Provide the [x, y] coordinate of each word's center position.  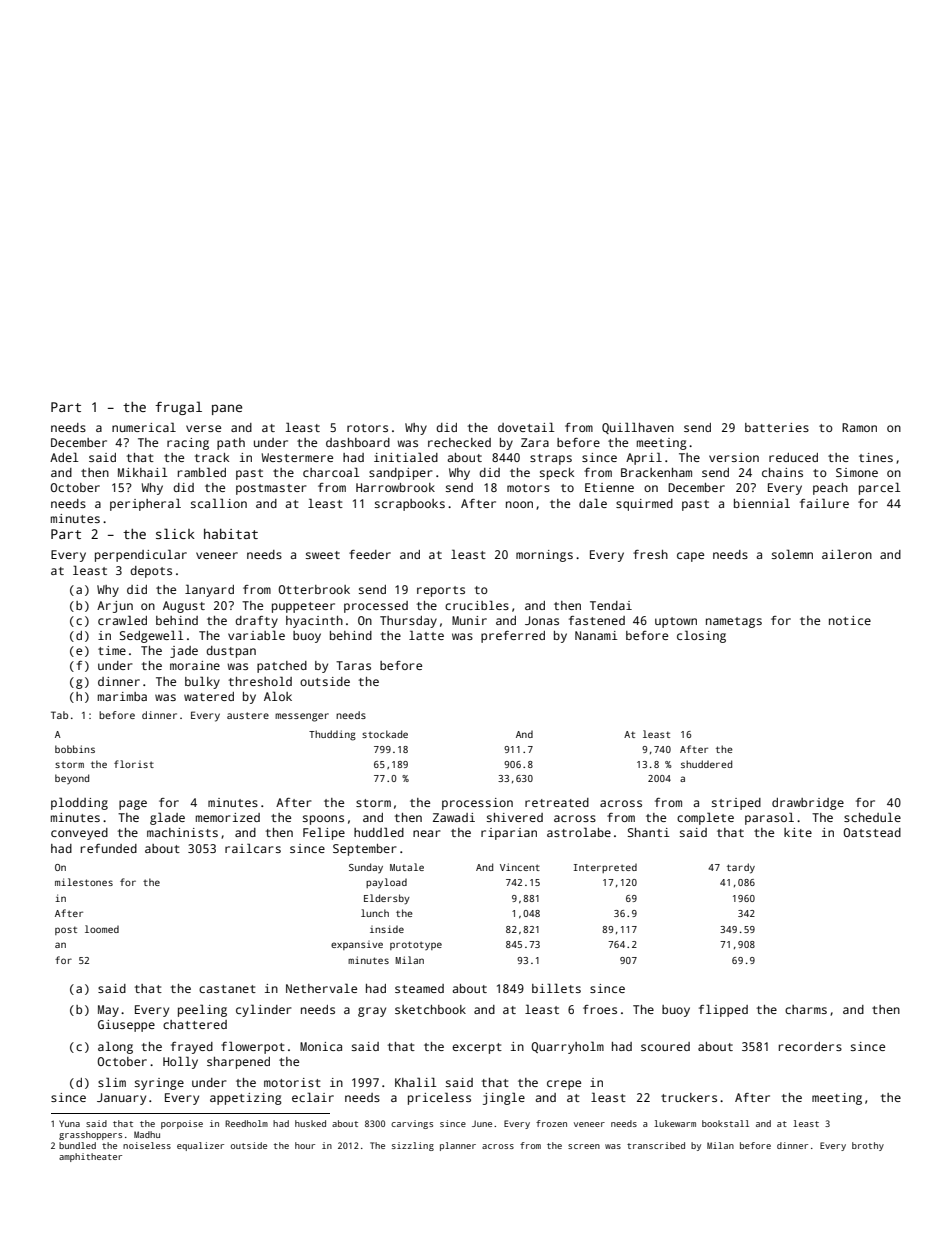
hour [305, 1145]
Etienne [609, 487]
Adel [64, 457]
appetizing [246, 1099]
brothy [868, 1146]
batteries [777, 427]
